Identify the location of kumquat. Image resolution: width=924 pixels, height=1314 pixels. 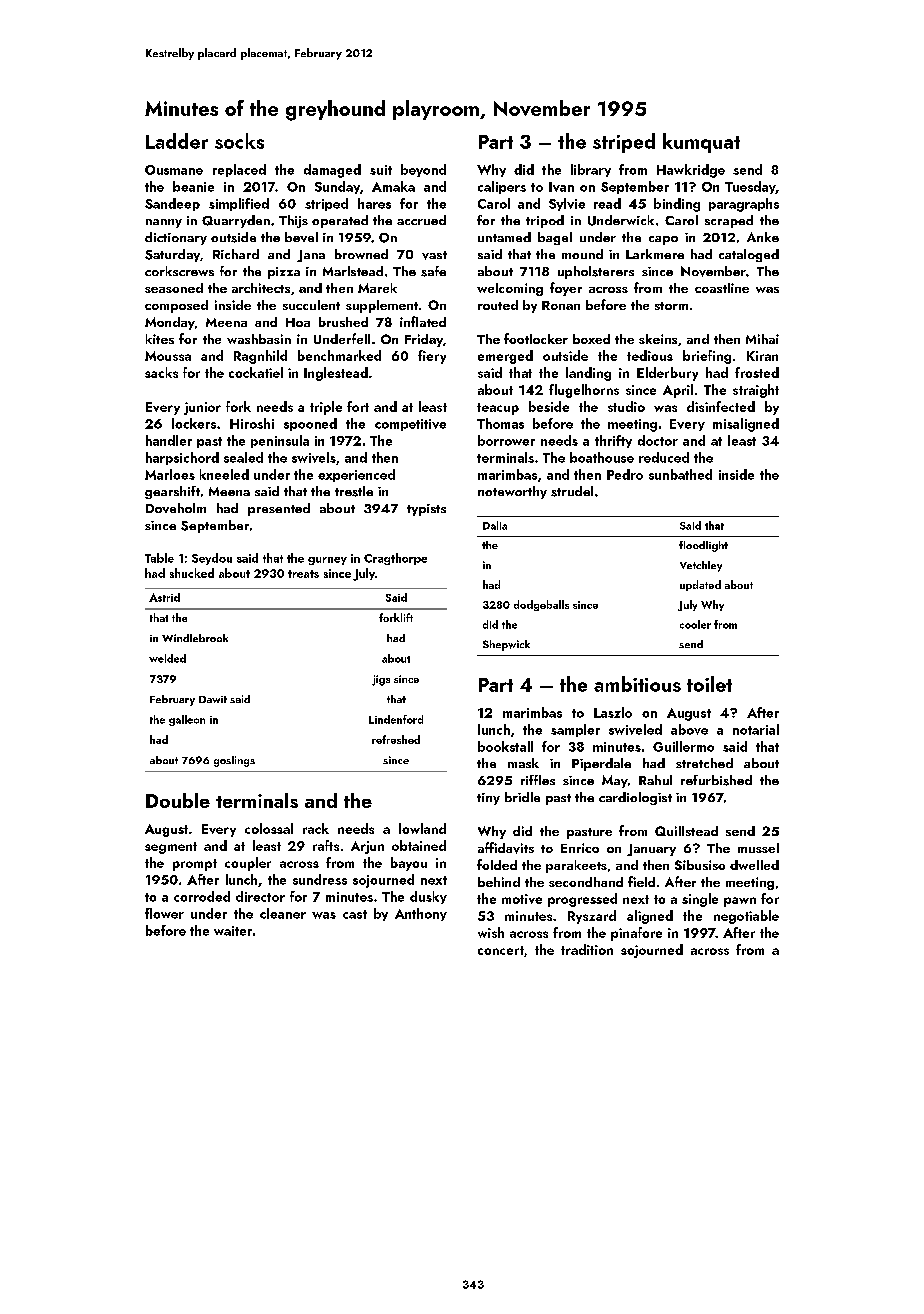
(701, 143).
